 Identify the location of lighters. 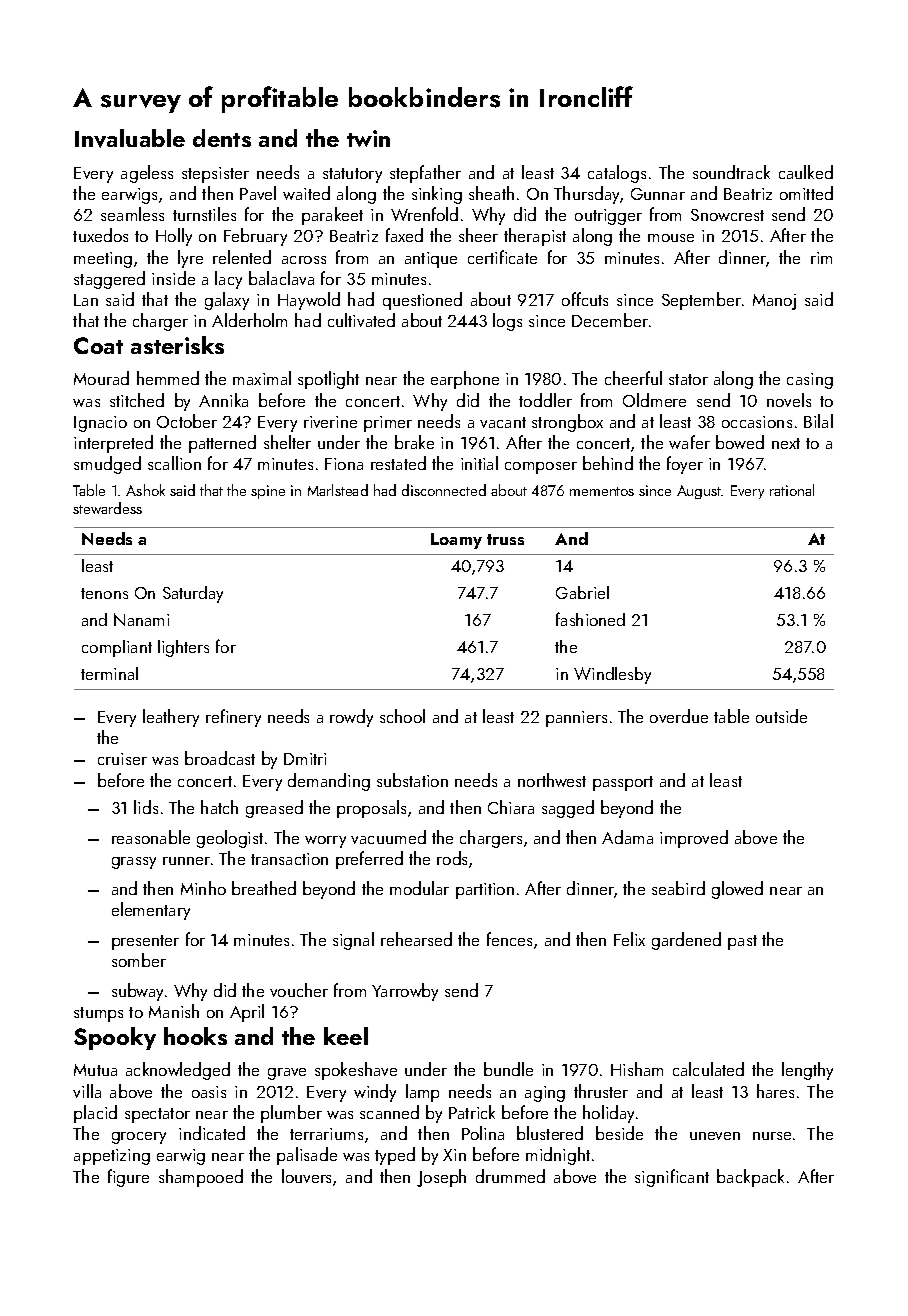
(183, 648).
